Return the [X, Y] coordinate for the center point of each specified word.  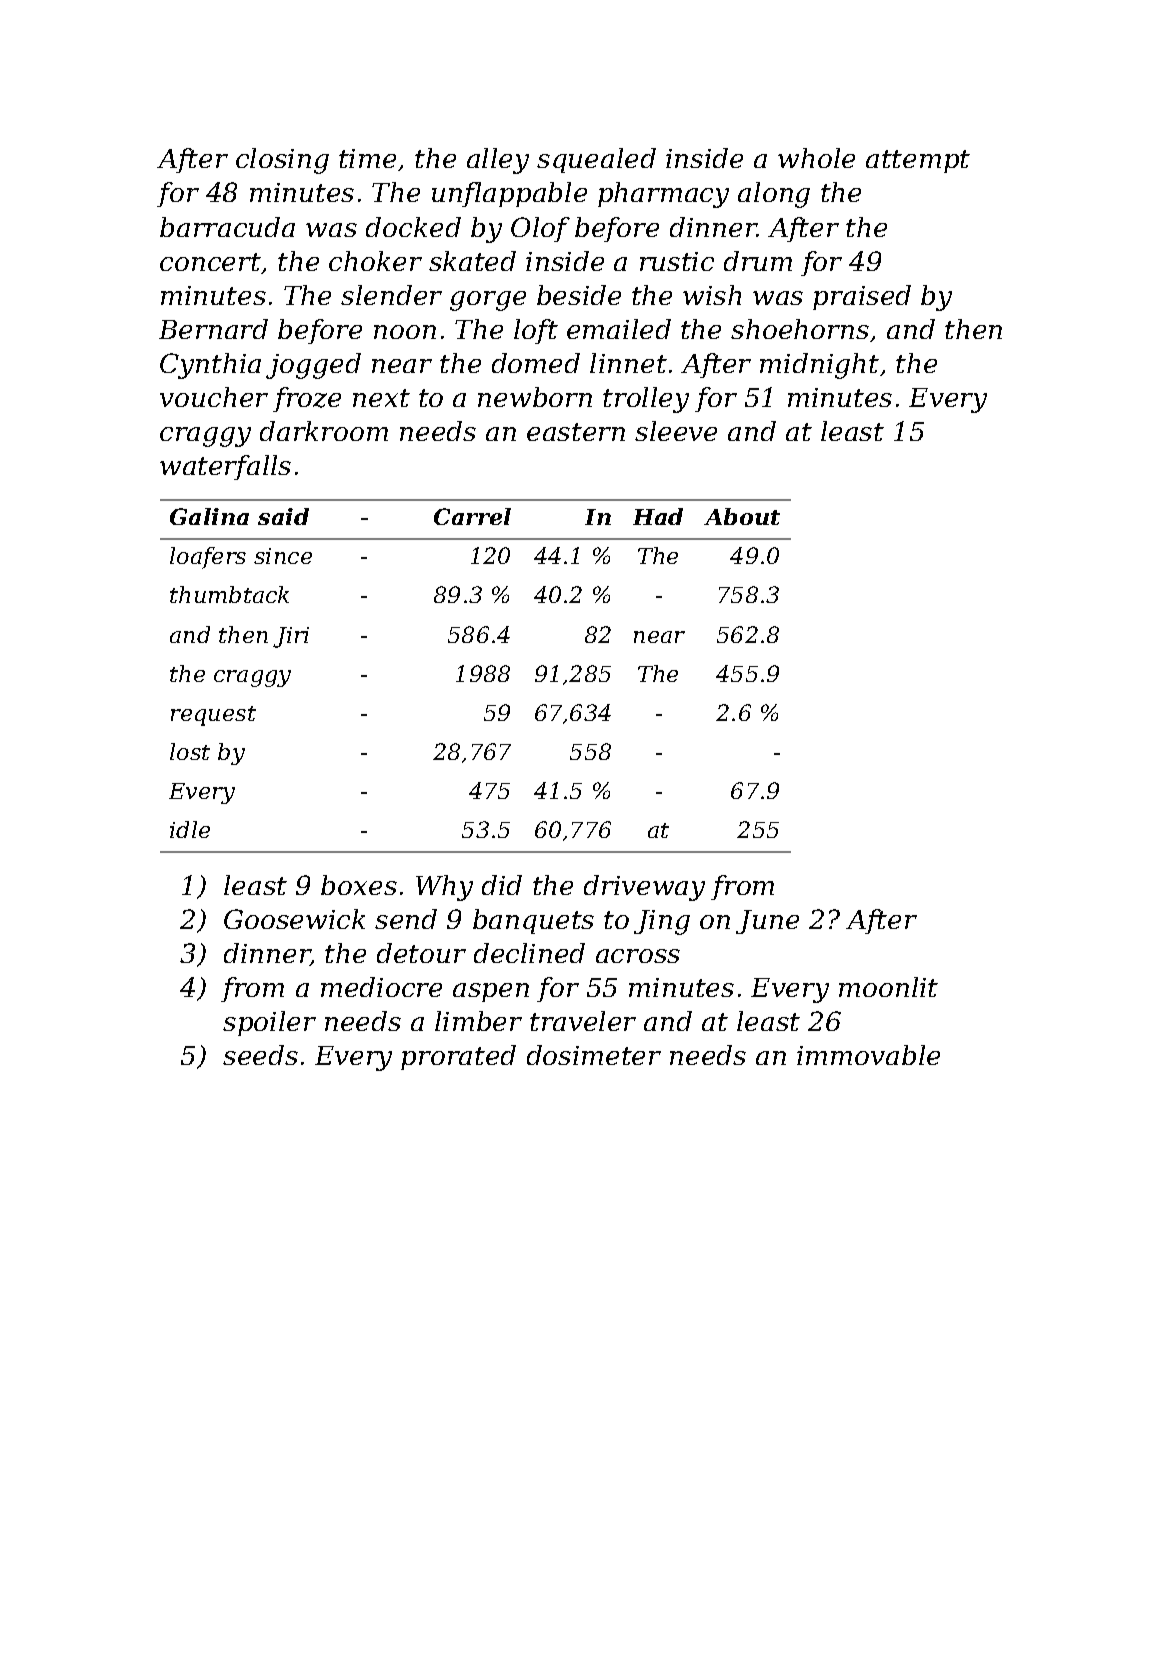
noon [405, 332]
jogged [313, 366]
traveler [583, 1021]
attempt [918, 161]
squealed [596, 160]
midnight [819, 366]
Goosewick [294, 919]
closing [282, 161]
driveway [644, 888]
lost [190, 751]
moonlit [888, 987]
